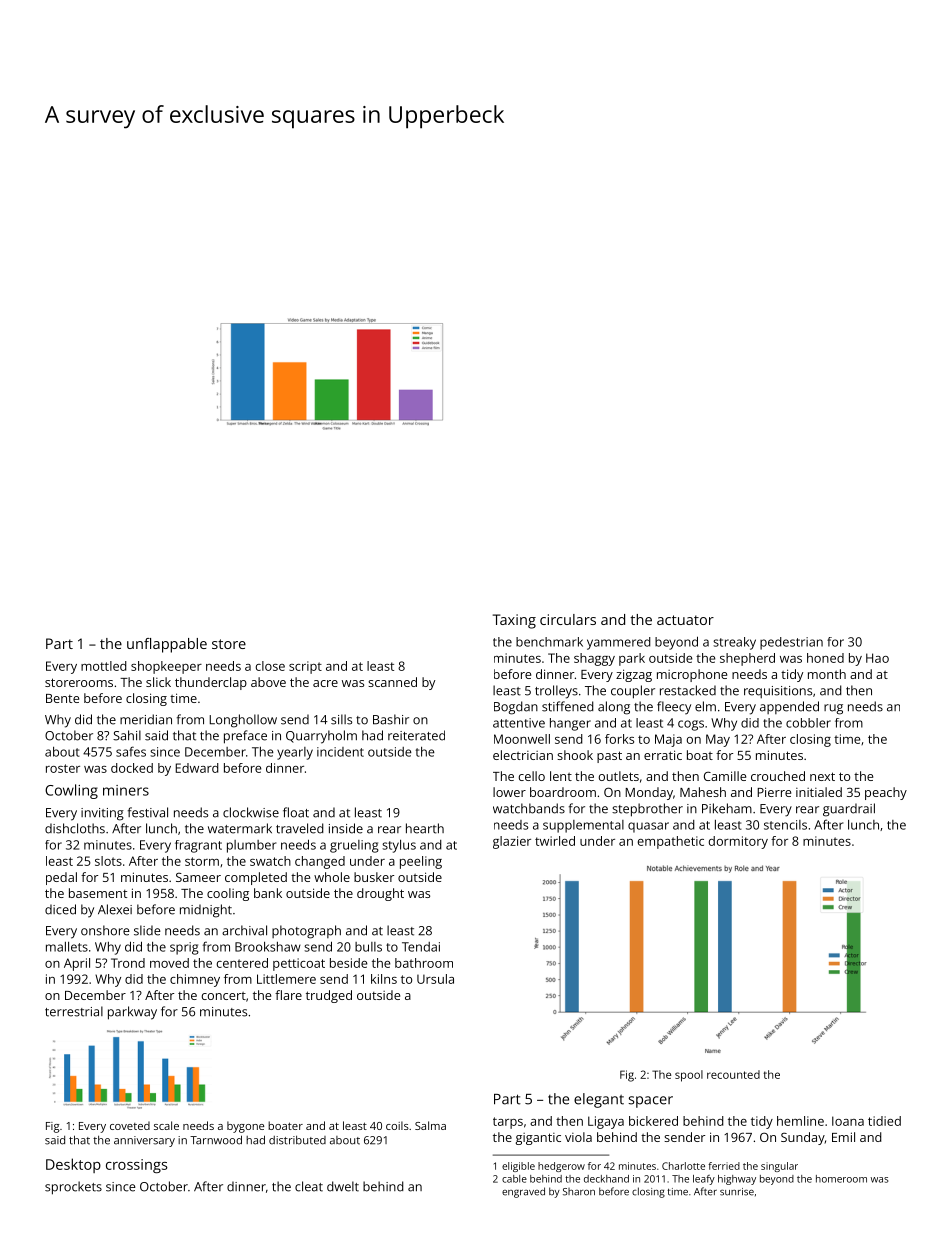 This page has height=1233, width=952. What do you see at coordinates (288, 995) in the page?
I see `flare` at bounding box center [288, 995].
